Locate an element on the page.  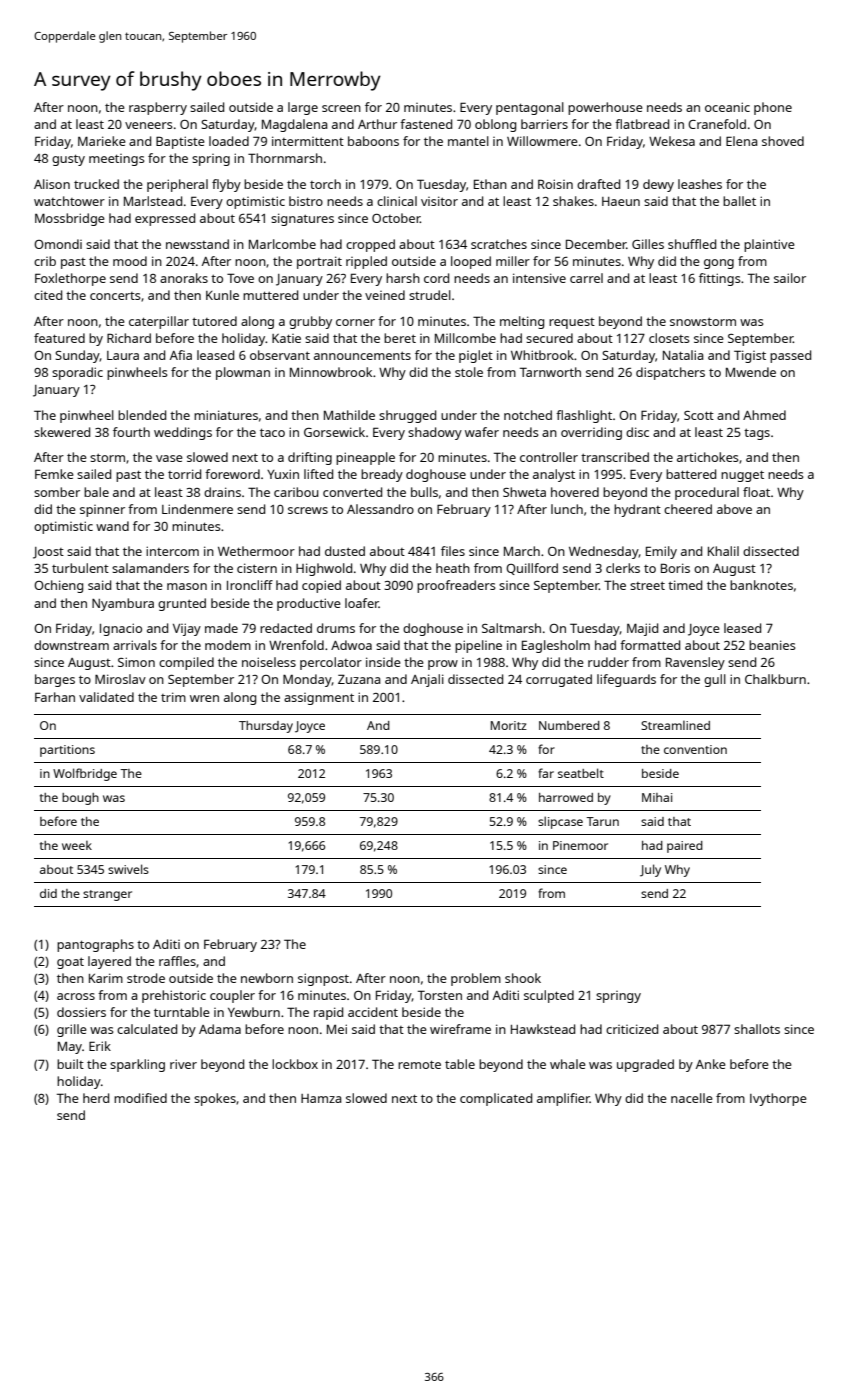
Thursday is located at coordinates (266, 727).
